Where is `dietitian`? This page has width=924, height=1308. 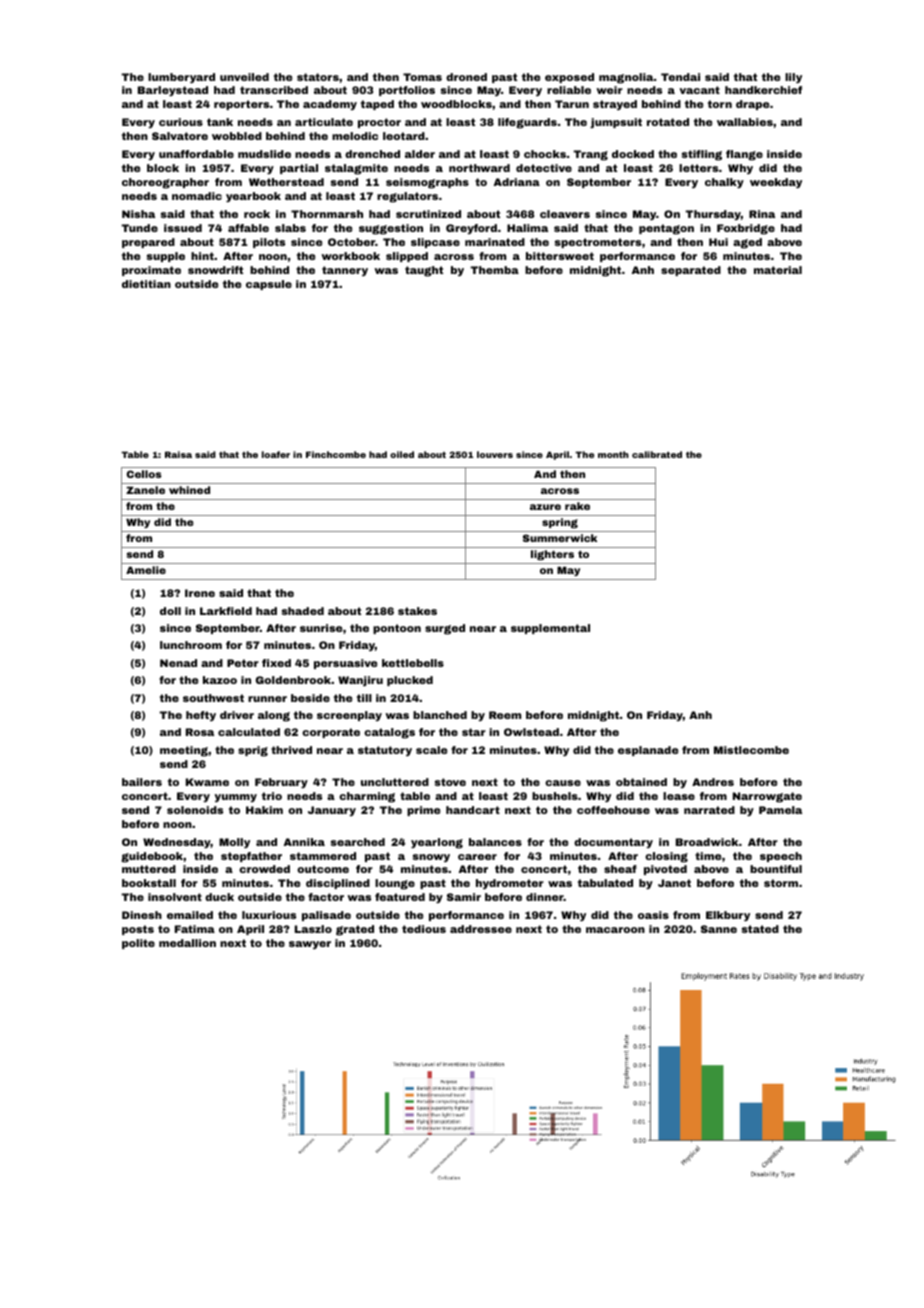
dietitian is located at coordinates (146, 284).
